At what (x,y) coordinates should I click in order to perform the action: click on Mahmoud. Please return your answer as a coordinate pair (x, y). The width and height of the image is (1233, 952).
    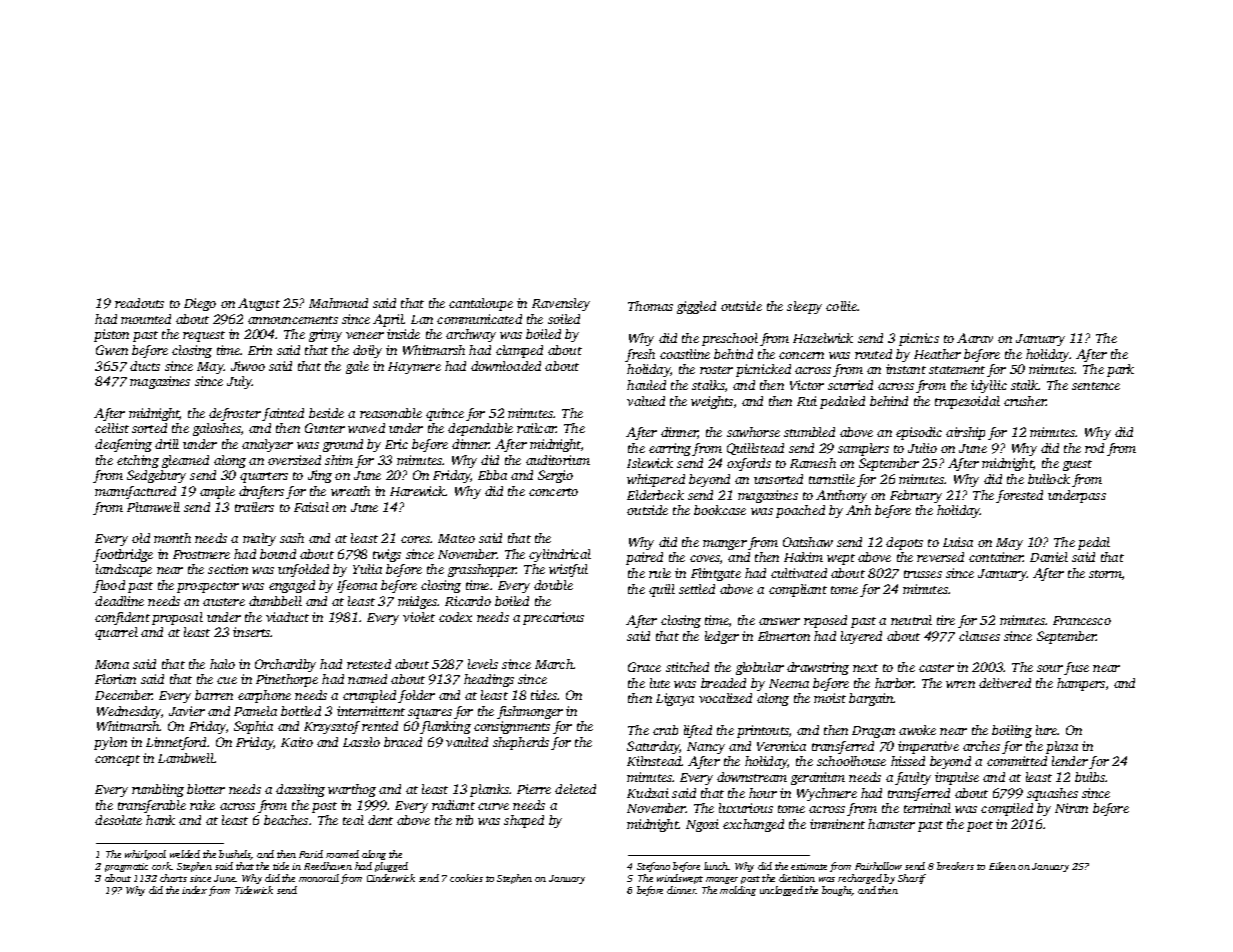
    Looking at the image, I should click on (338, 303).
